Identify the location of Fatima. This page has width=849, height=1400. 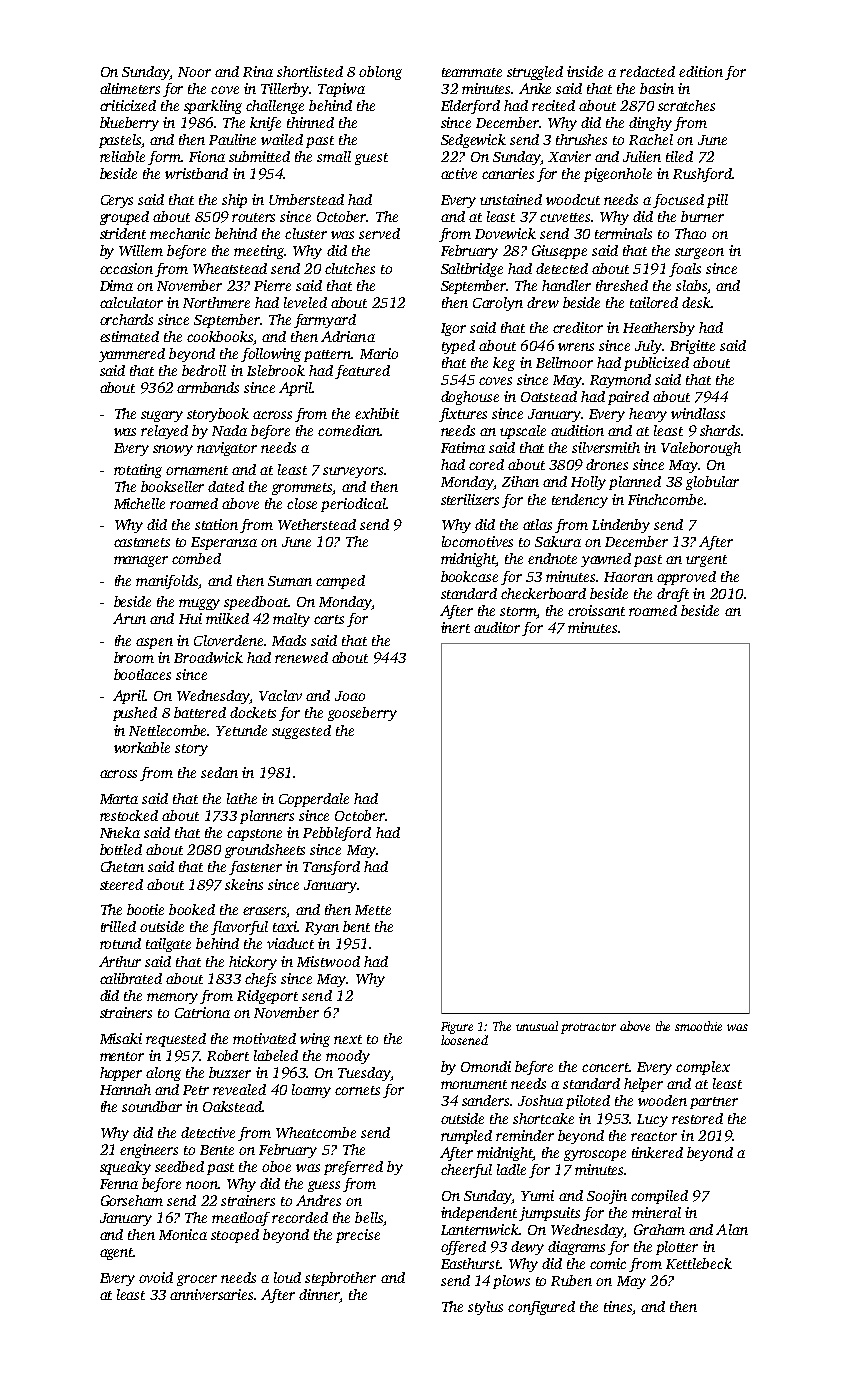
(463, 447).
